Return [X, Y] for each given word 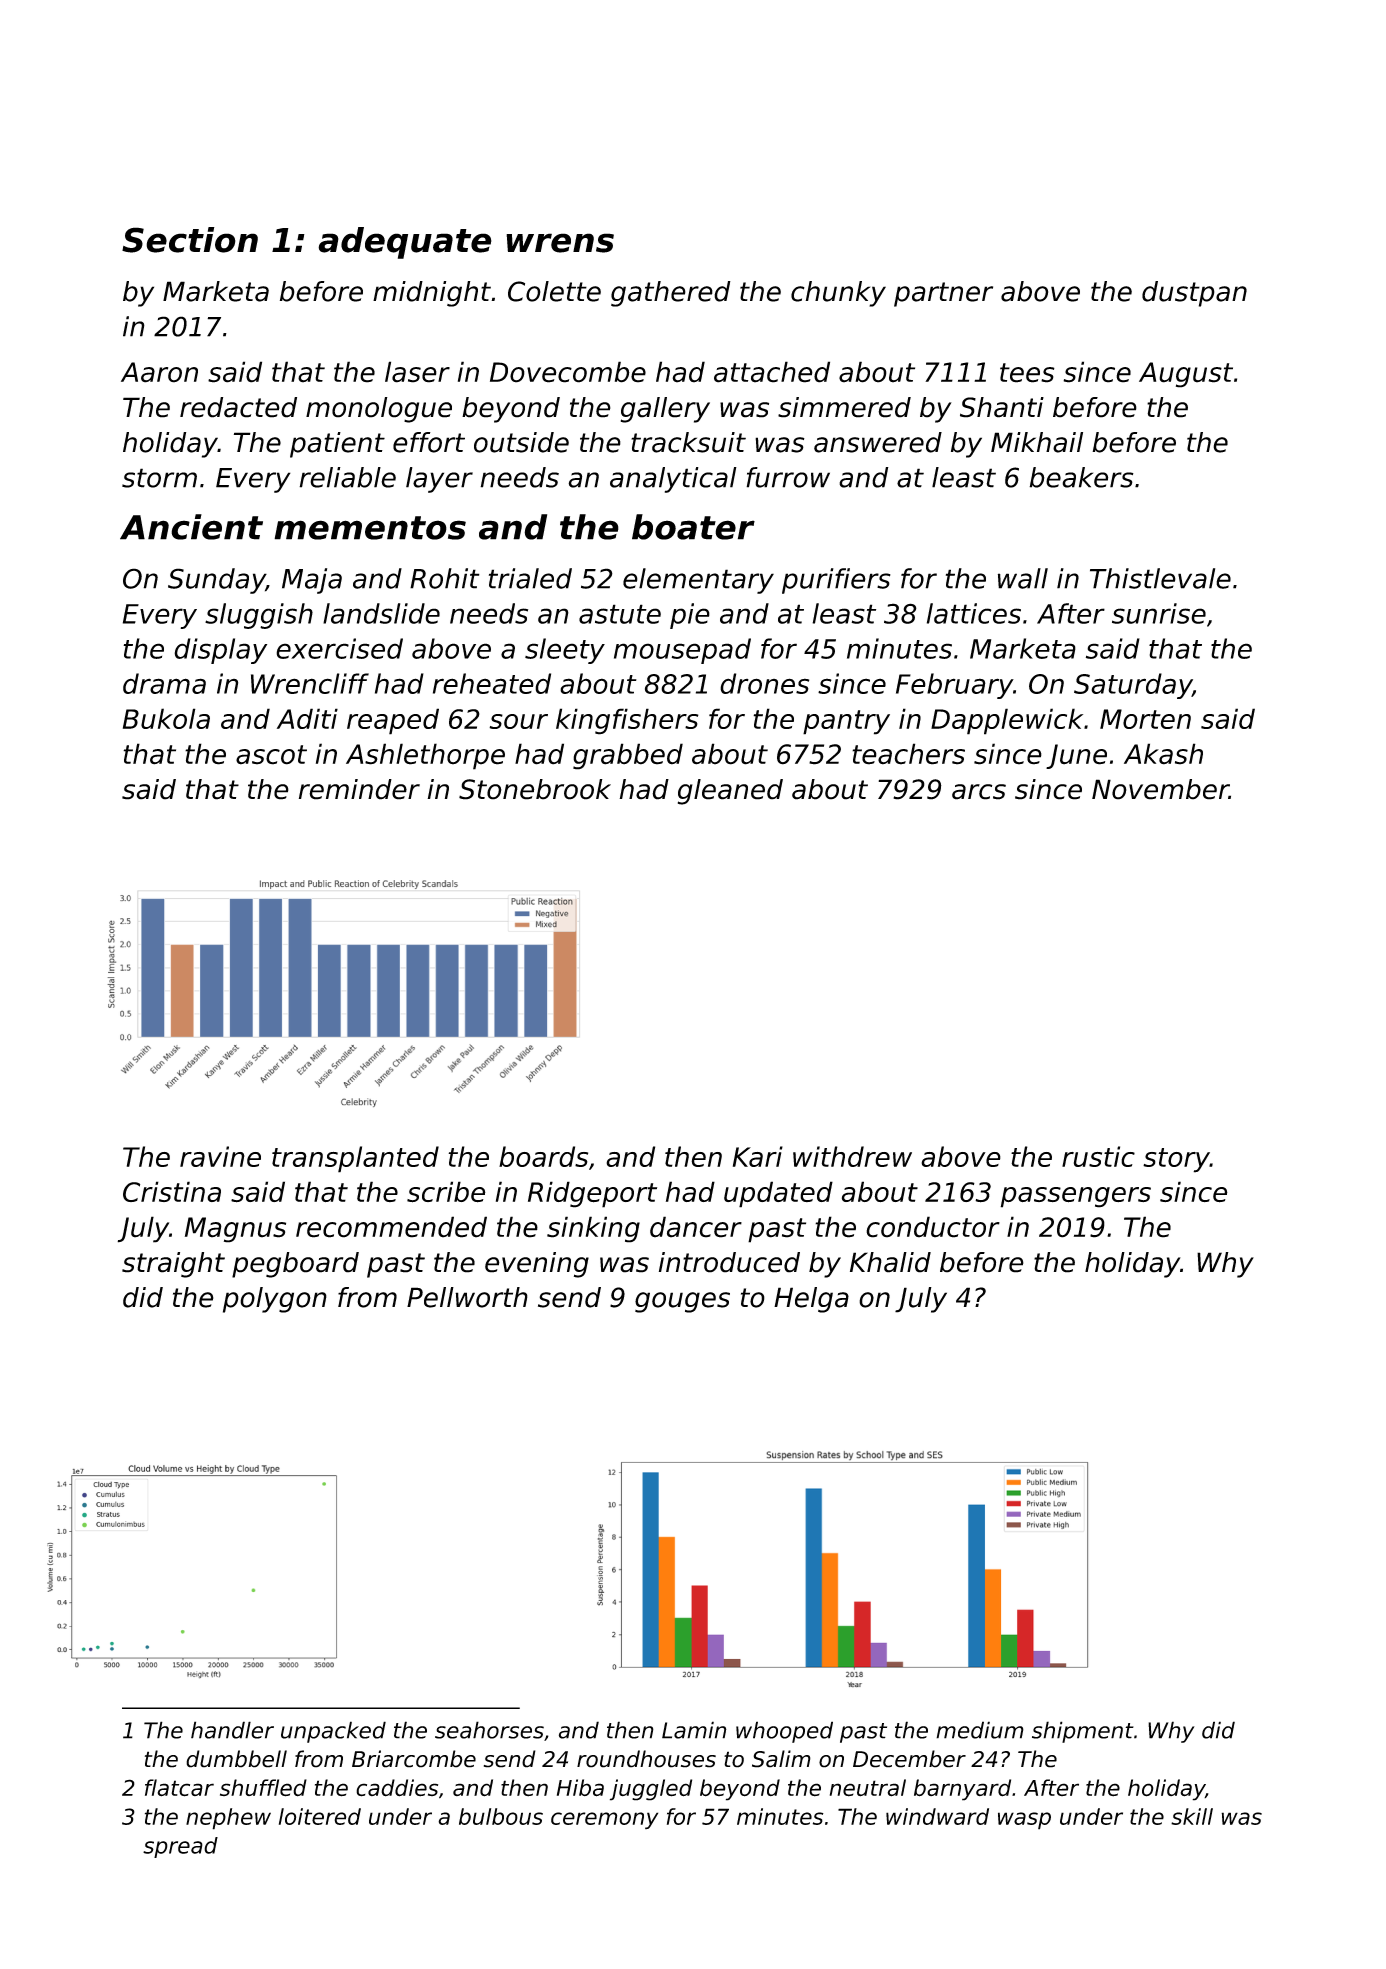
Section [190, 240]
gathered [671, 294]
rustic [1098, 1156]
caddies [397, 1788]
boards [543, 1156]
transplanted [355, 1159]
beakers [1081, 477]
